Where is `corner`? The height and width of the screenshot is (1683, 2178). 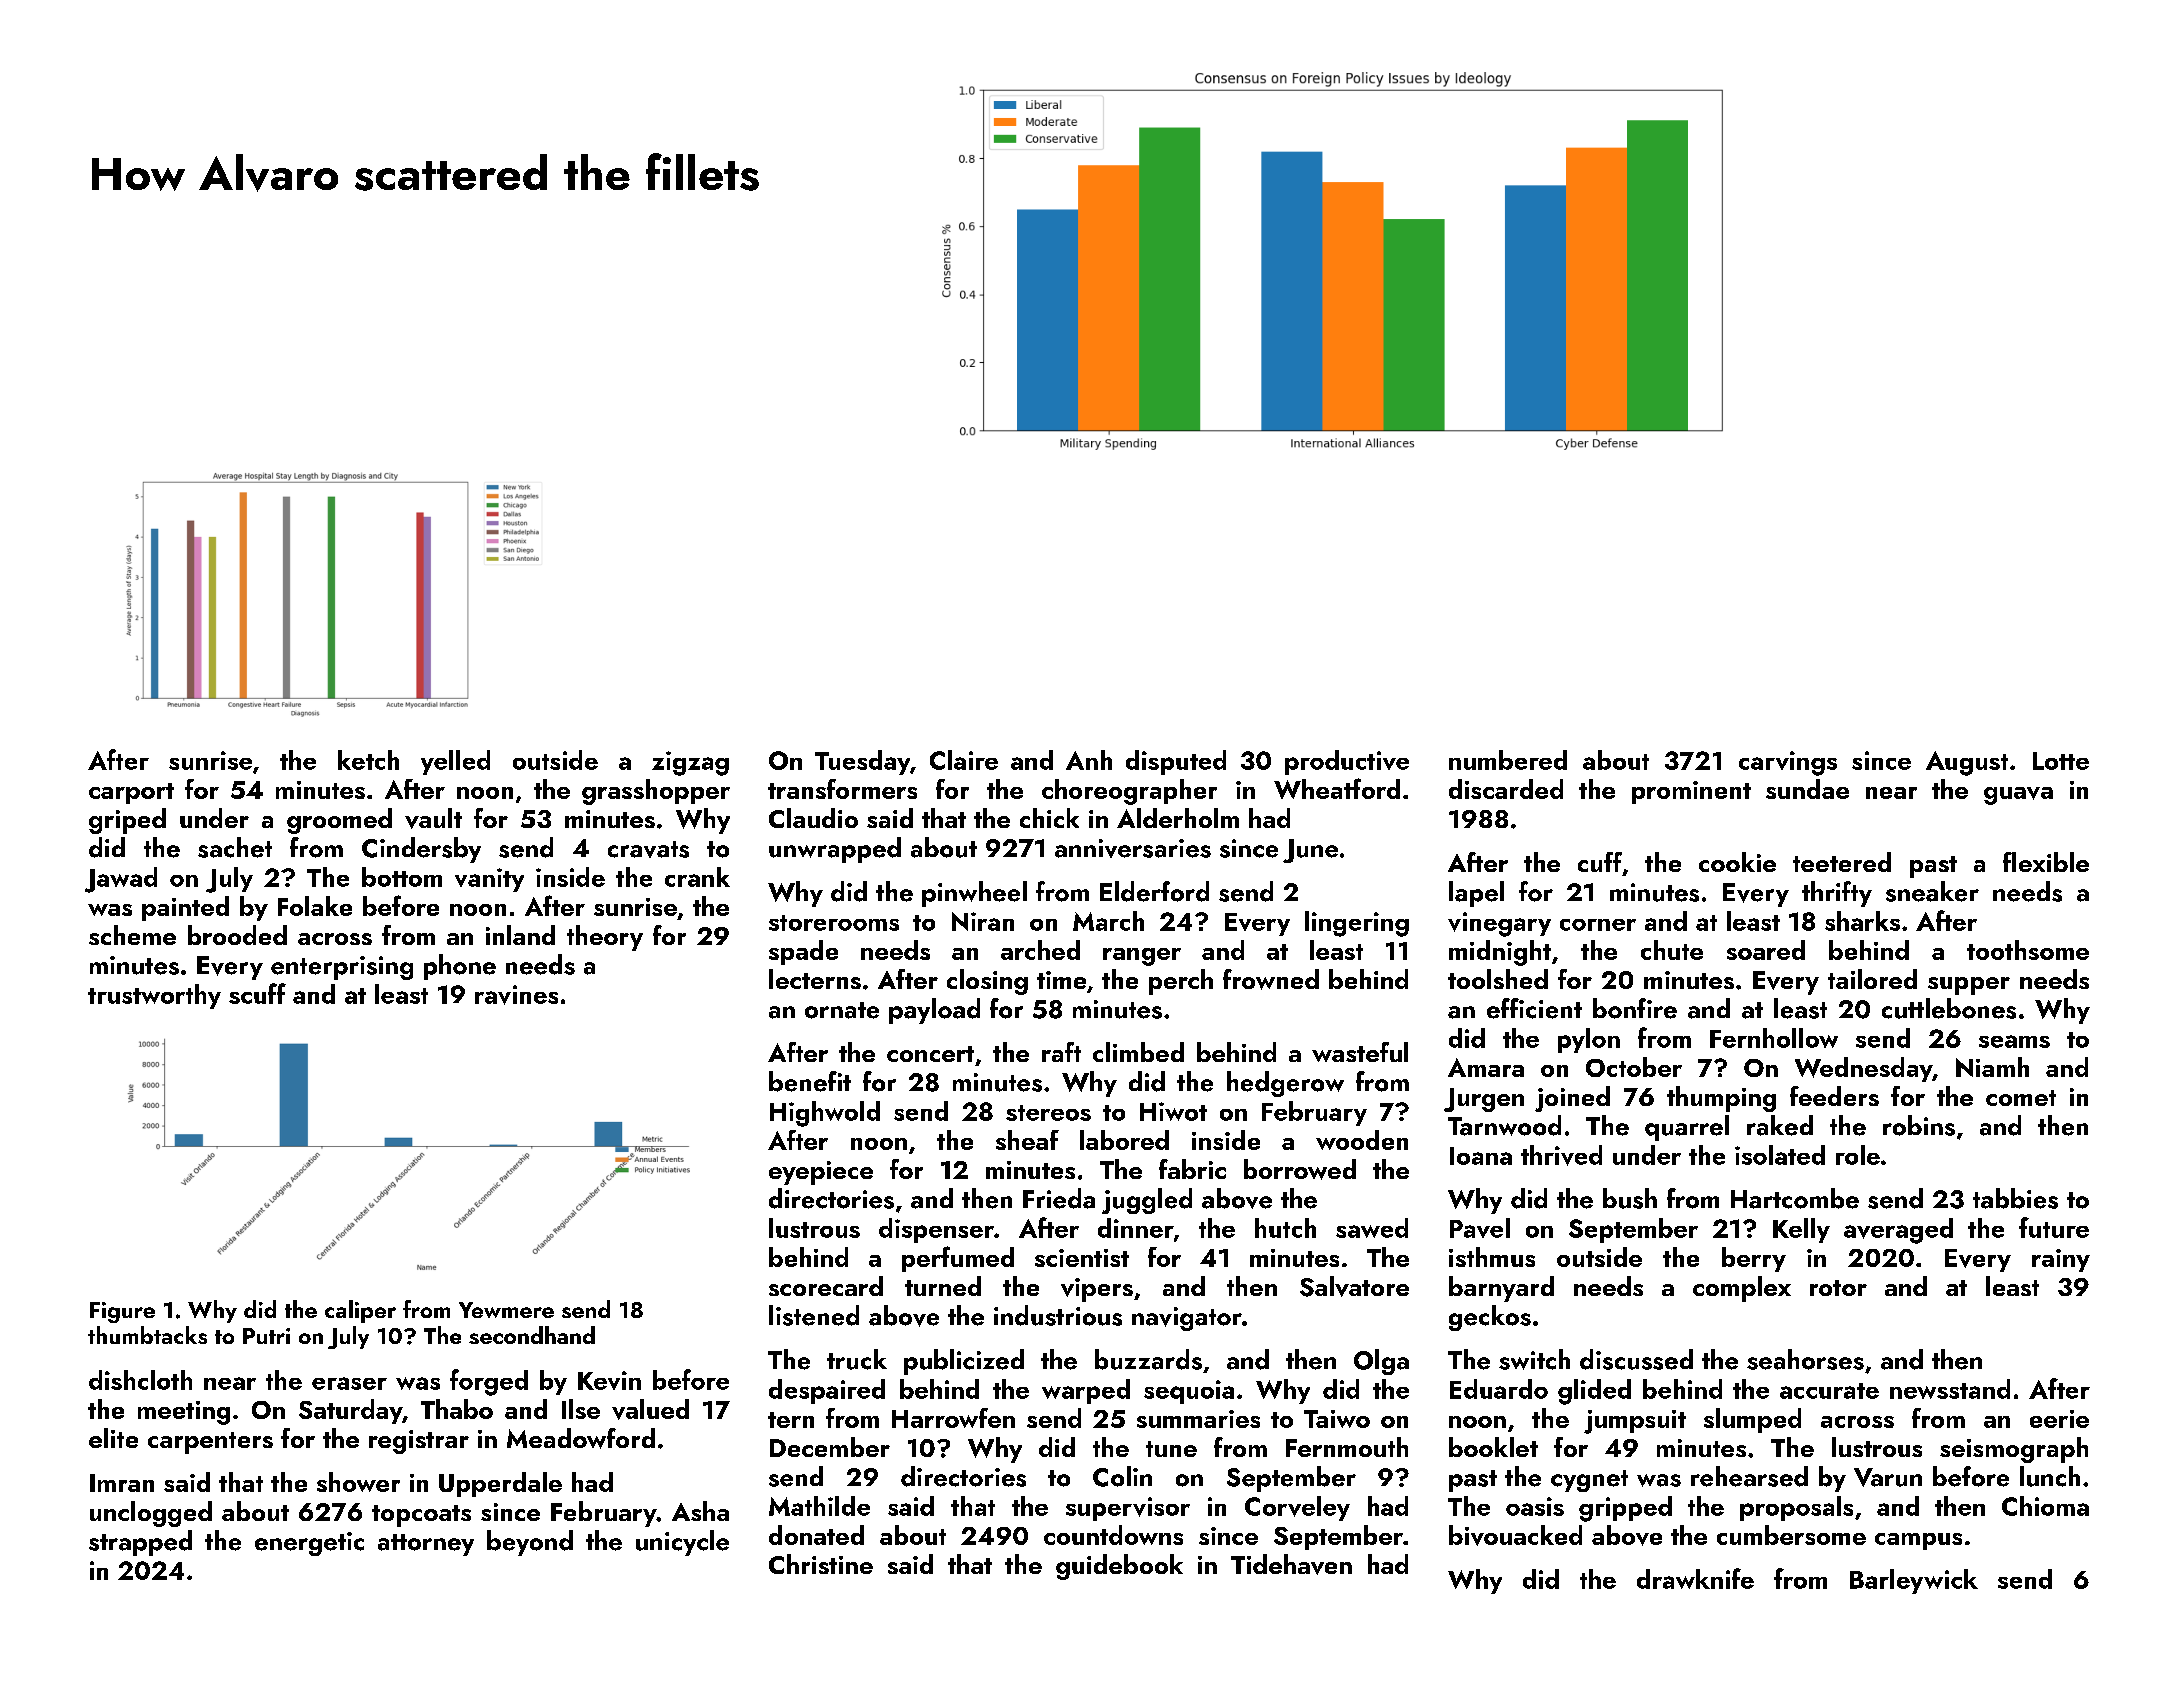 corner is located at coordinates (1598, 925).
